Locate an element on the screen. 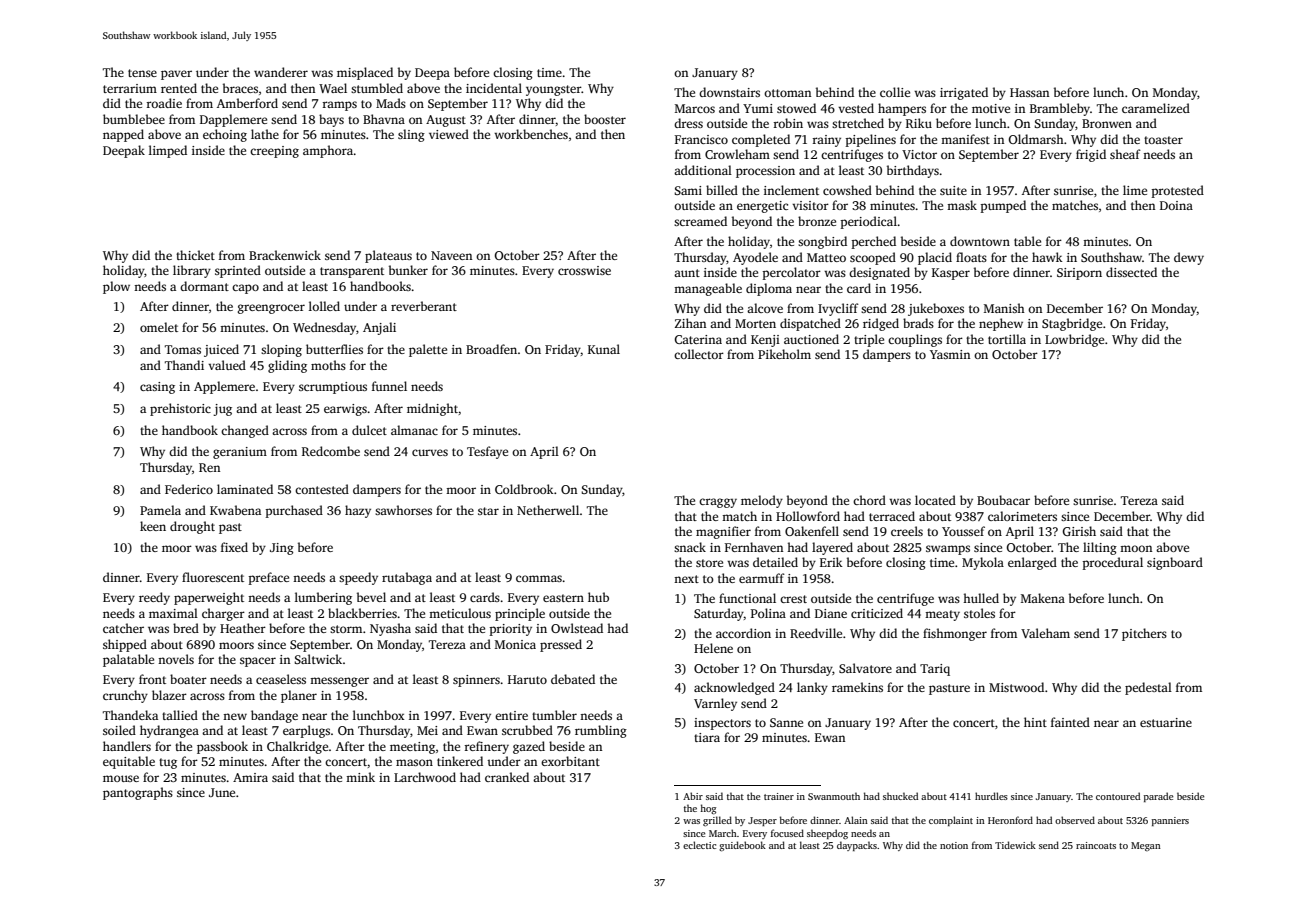 The width and height of the screenshot is (1308, 924). June is located at coordinates (222, 792).
